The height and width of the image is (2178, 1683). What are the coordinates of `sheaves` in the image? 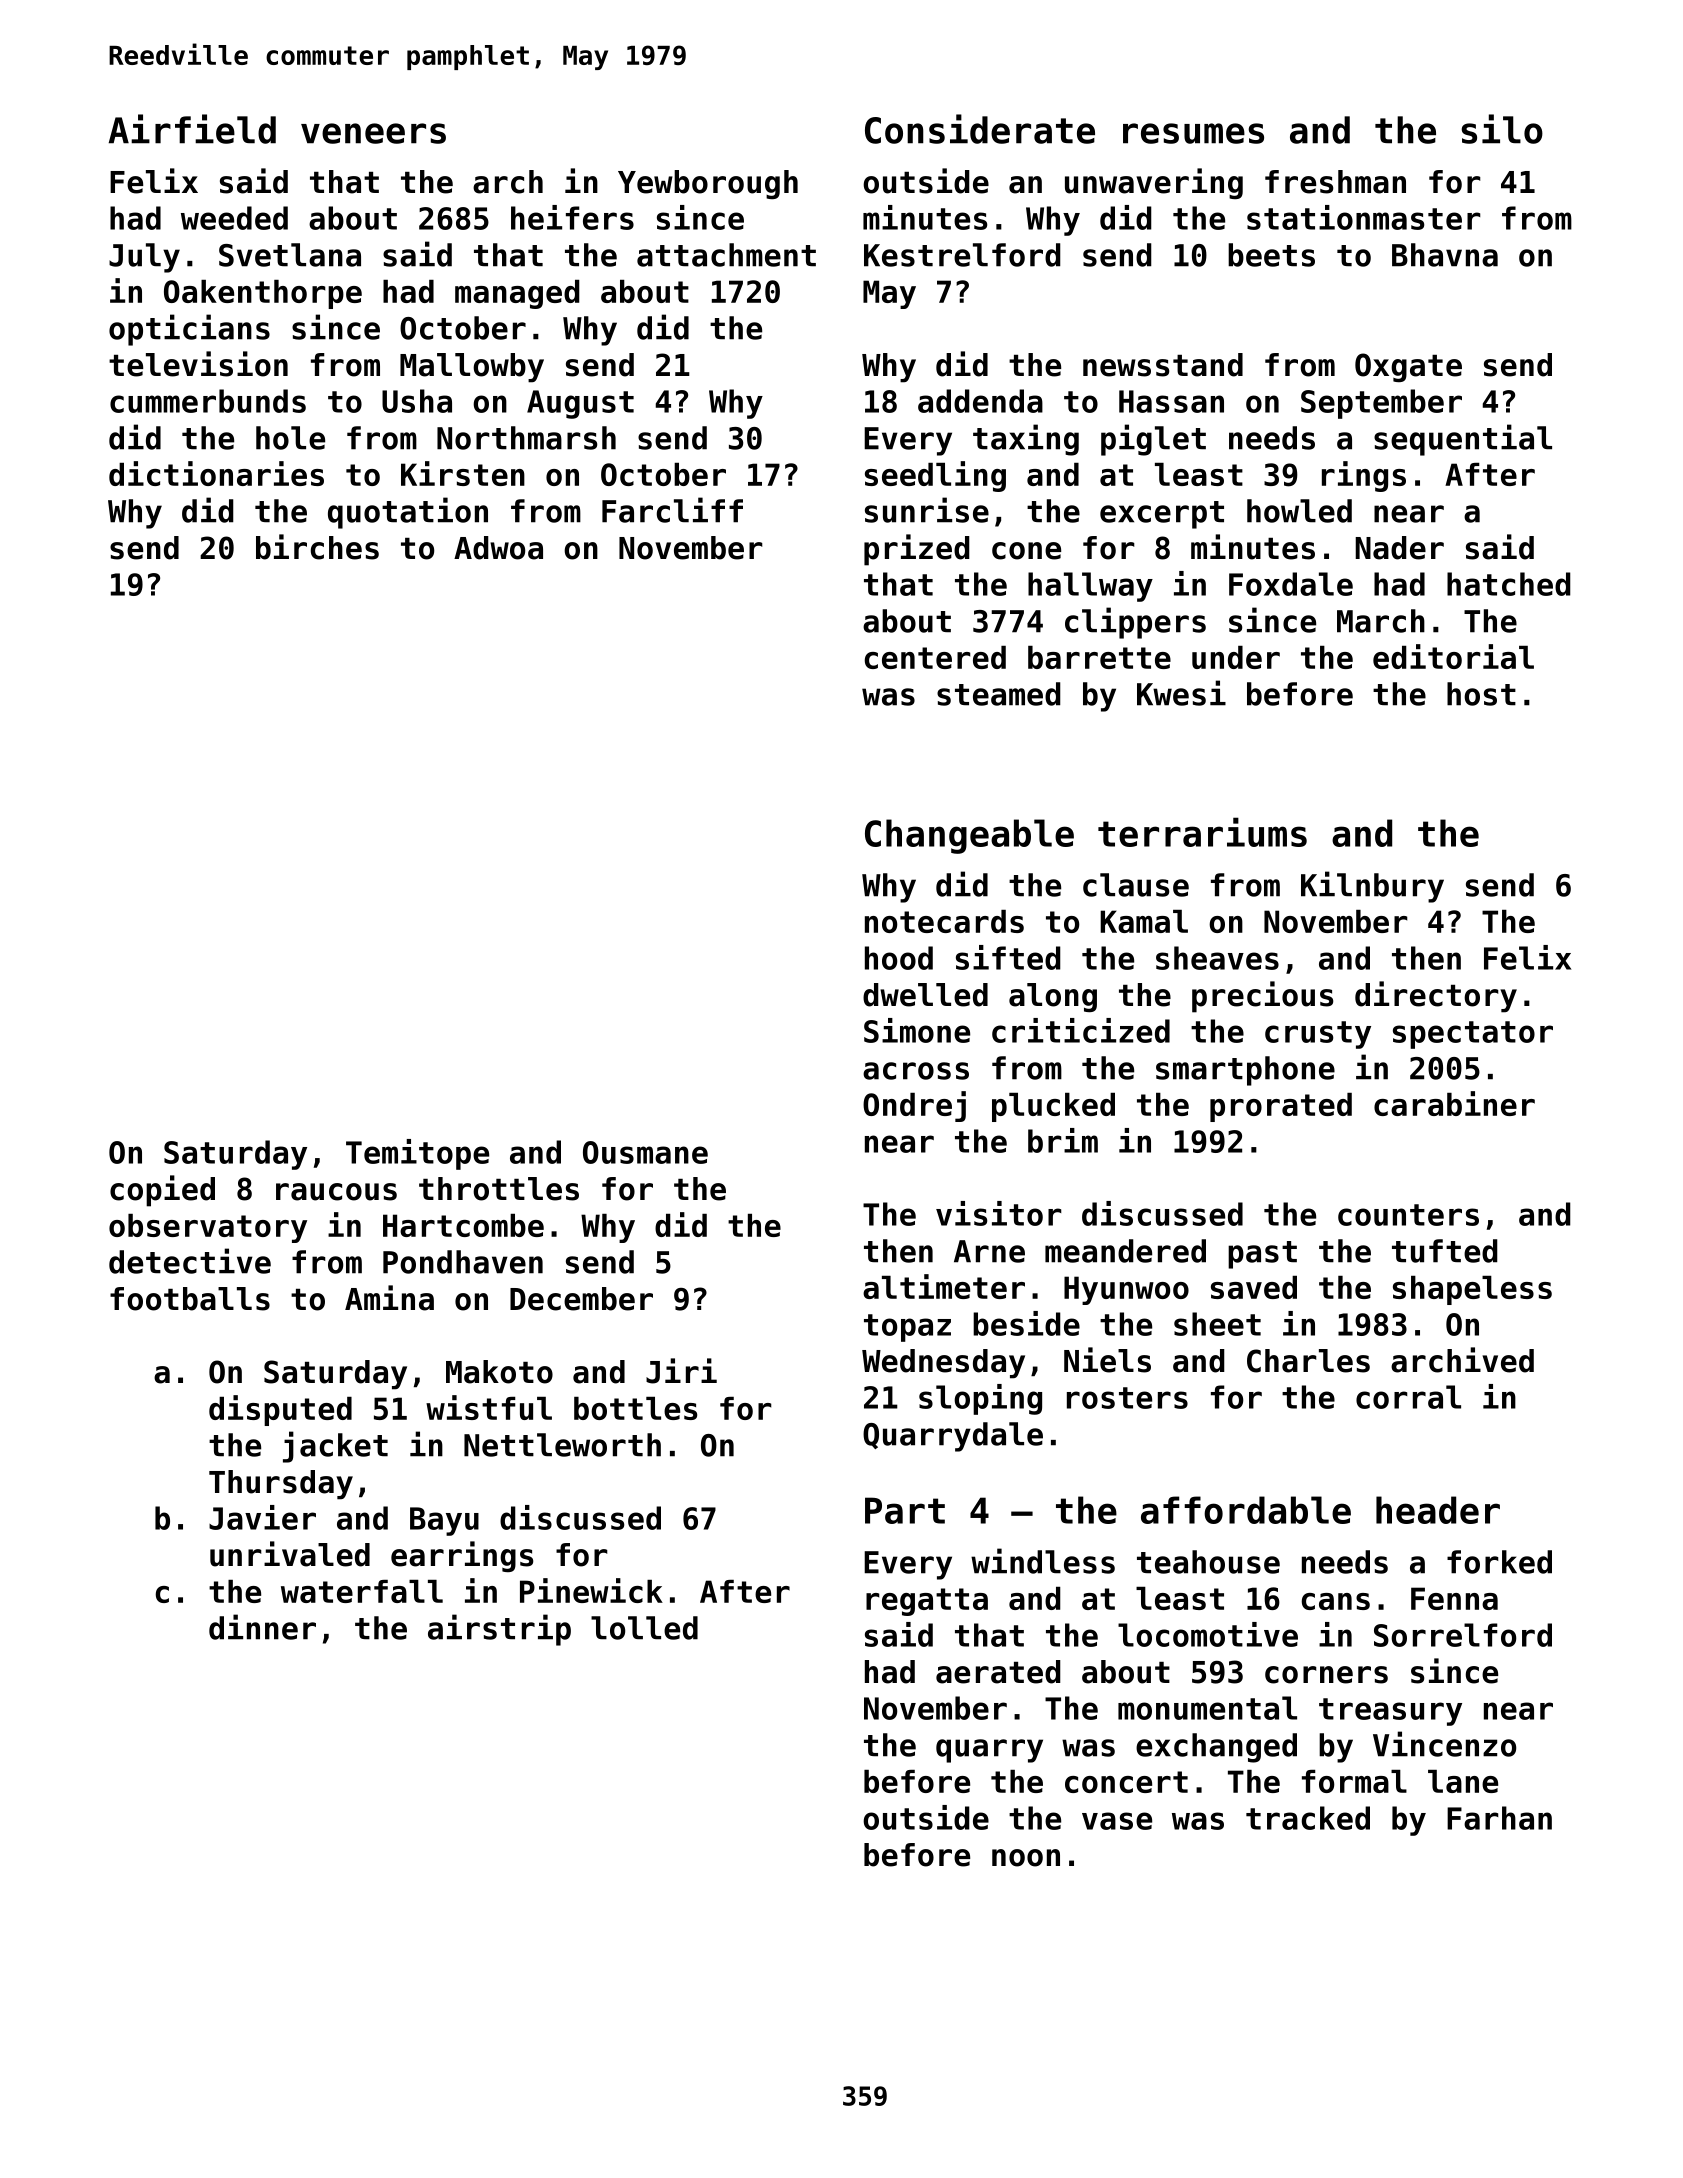 It's located at (1217, 958).
